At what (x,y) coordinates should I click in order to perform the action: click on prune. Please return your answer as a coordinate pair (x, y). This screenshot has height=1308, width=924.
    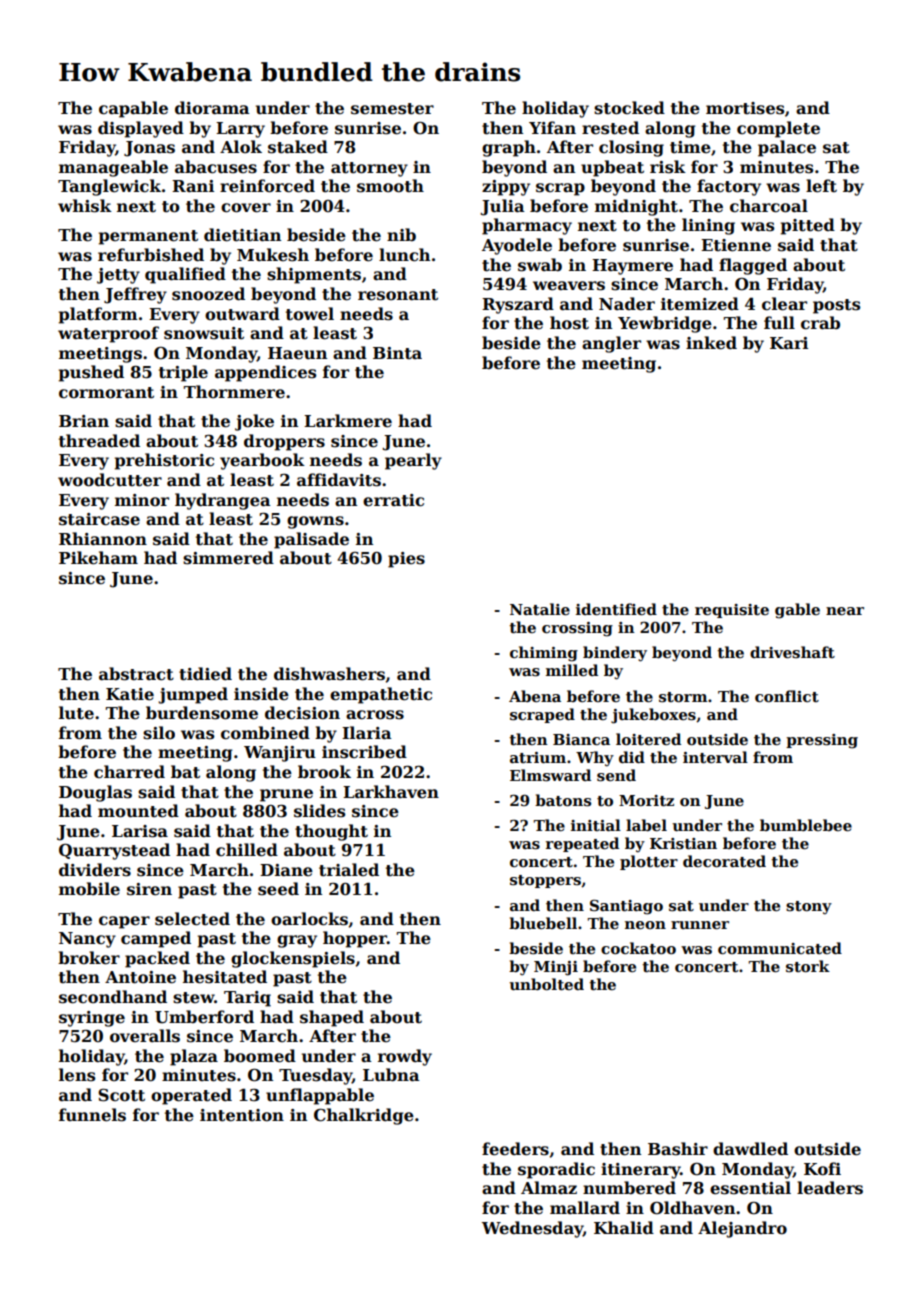
    Looking at the image, I should click on (286, 795).
